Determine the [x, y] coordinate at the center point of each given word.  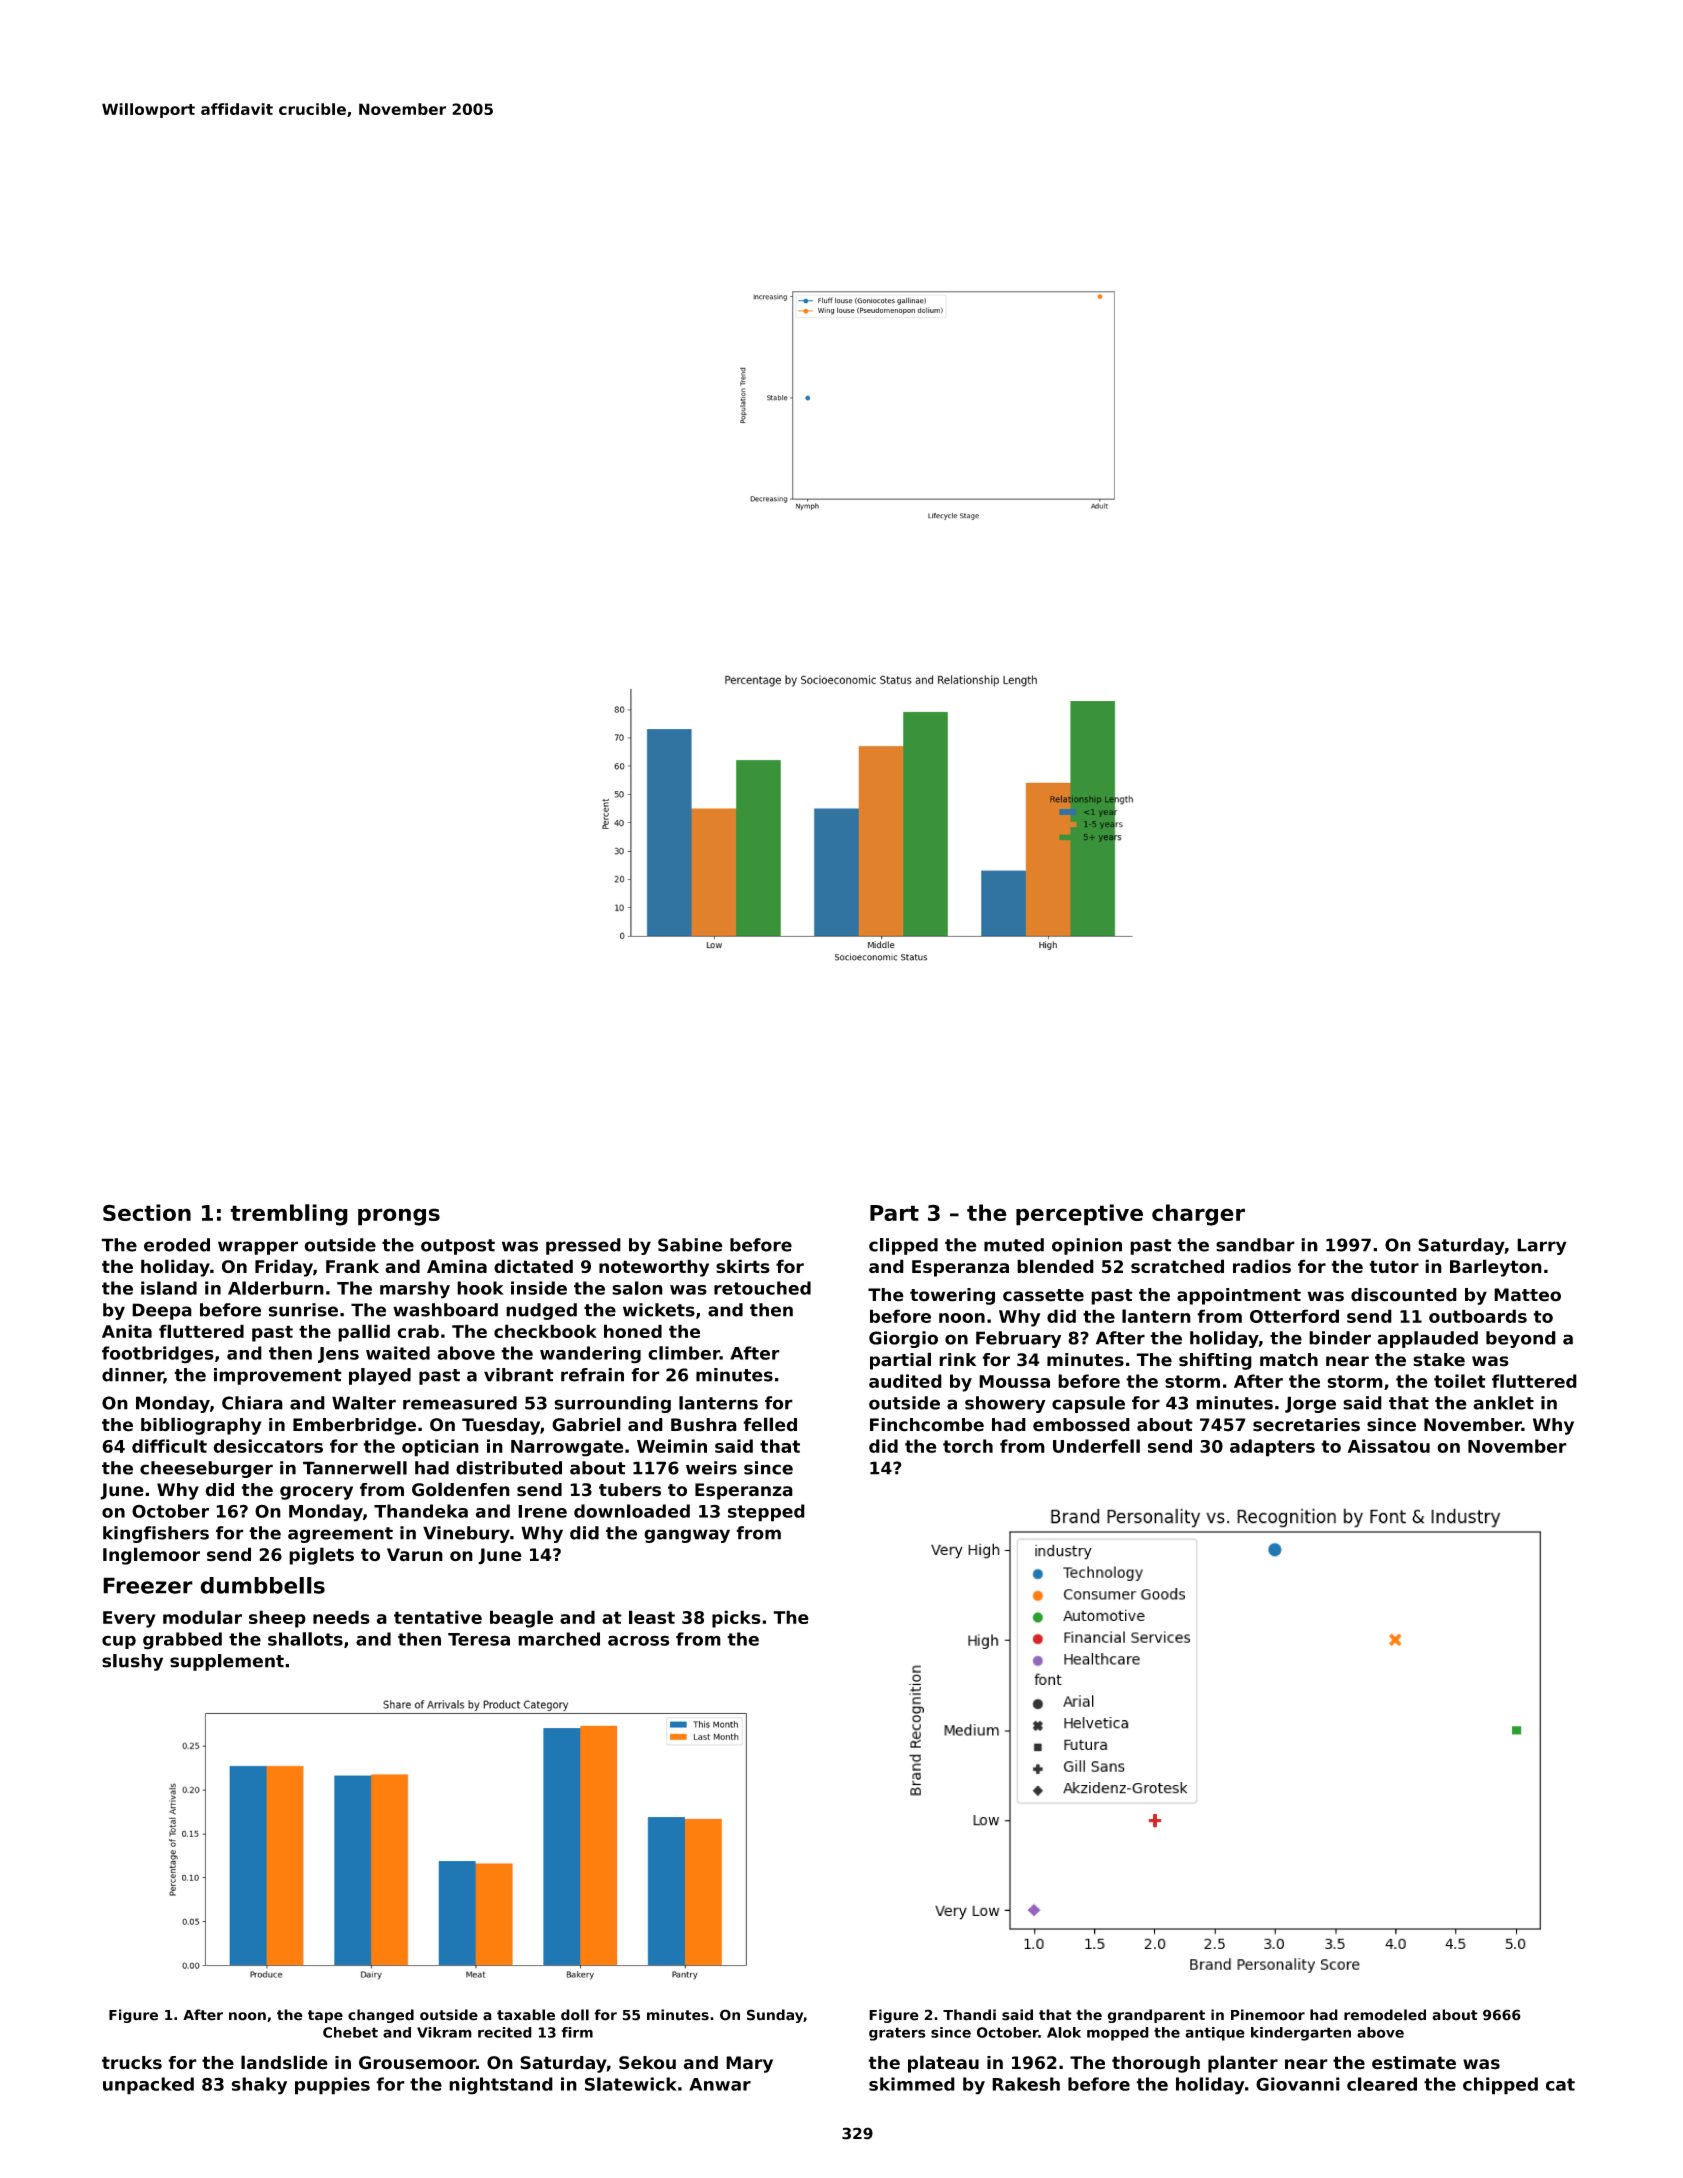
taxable [526, 2015]
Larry [1542, 1246]
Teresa [479, 1639]
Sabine [690, 1245]
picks [736, 1619]
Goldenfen [461, 1489]
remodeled [1385, 2015]
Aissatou [1389, 1446]
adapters [1272, 1448]
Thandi [969, 2015]
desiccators [268, 1446]
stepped [766, 1513]
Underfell [1096, 1446]
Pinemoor [1268, 2015]
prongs [399, 1217]
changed [381, 2016]
